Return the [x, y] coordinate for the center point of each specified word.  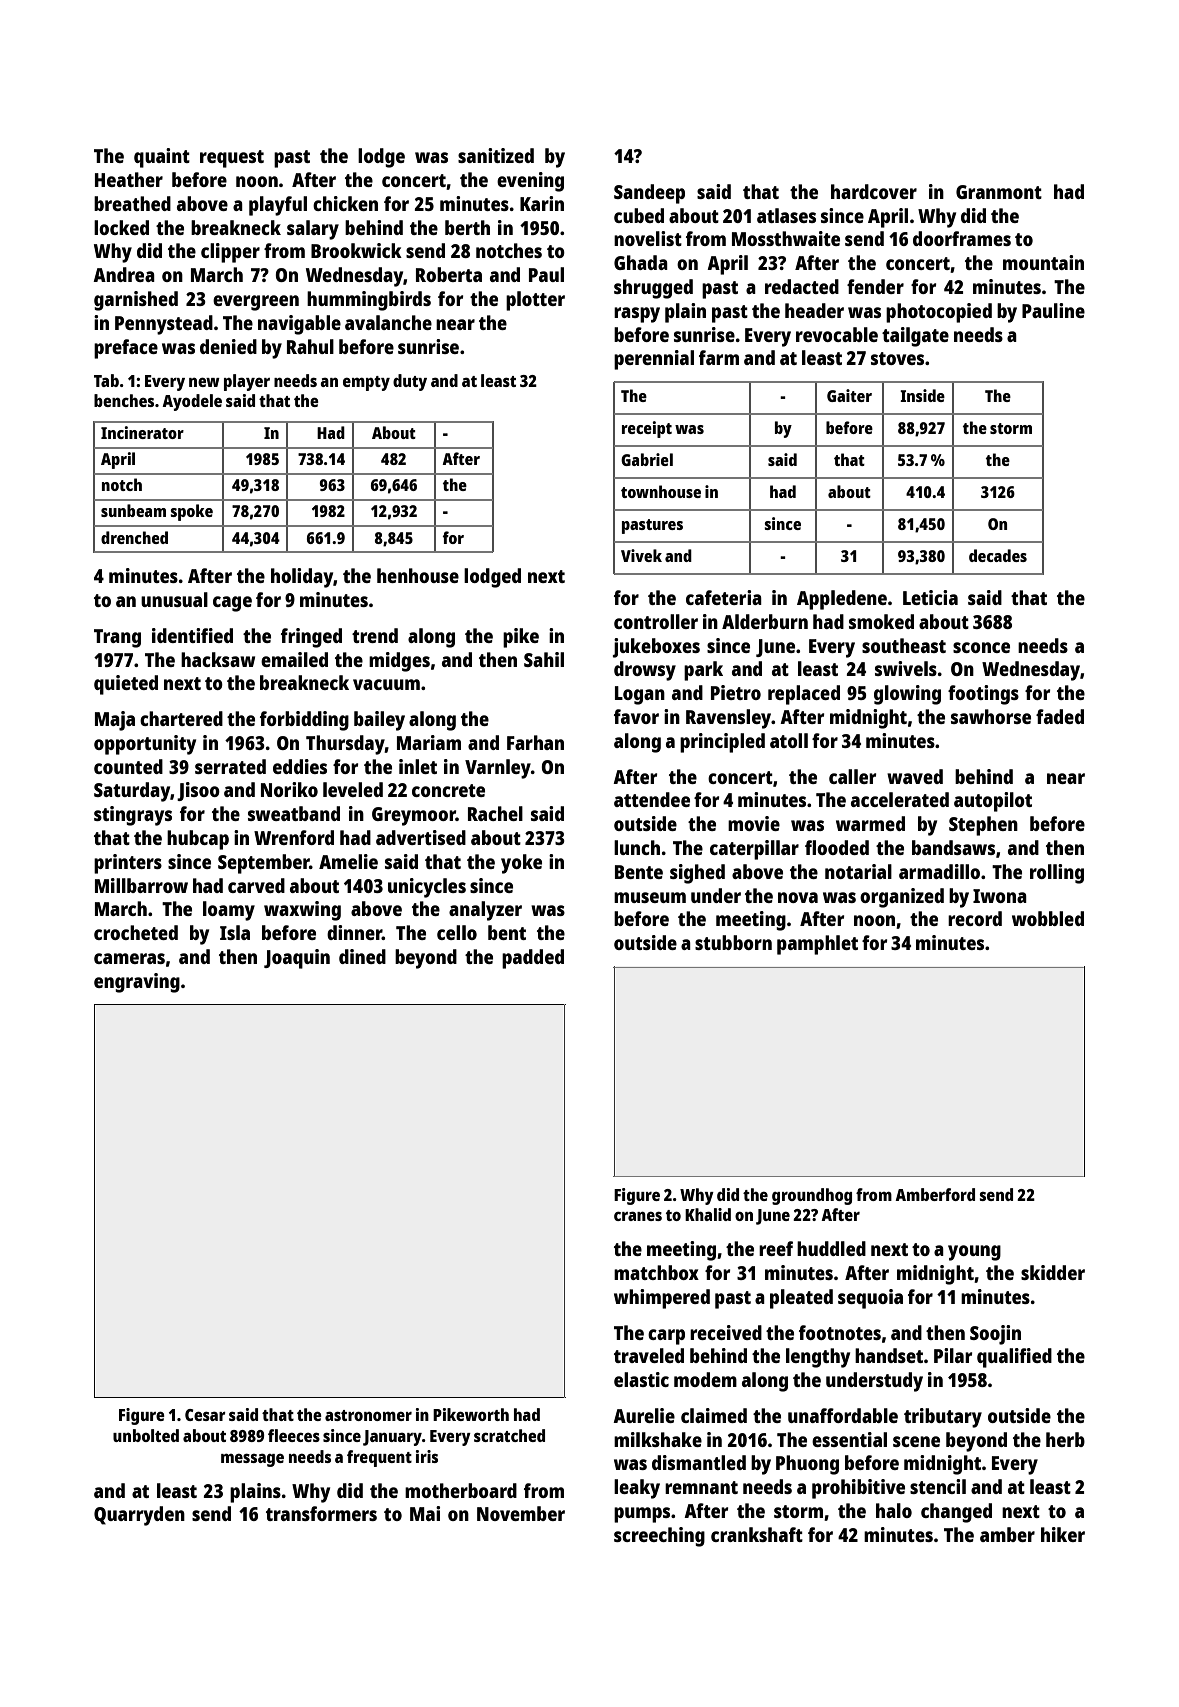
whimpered [662, 1299]
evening [530, 182]
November [521, 1513]
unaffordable [843, 1415]
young [974, 1253]
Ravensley [728, 719]
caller [852, 776]
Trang [117, 638]
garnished [136, 301]
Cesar [205, 1415]
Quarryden [139, 1516]
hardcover [874, 191]
